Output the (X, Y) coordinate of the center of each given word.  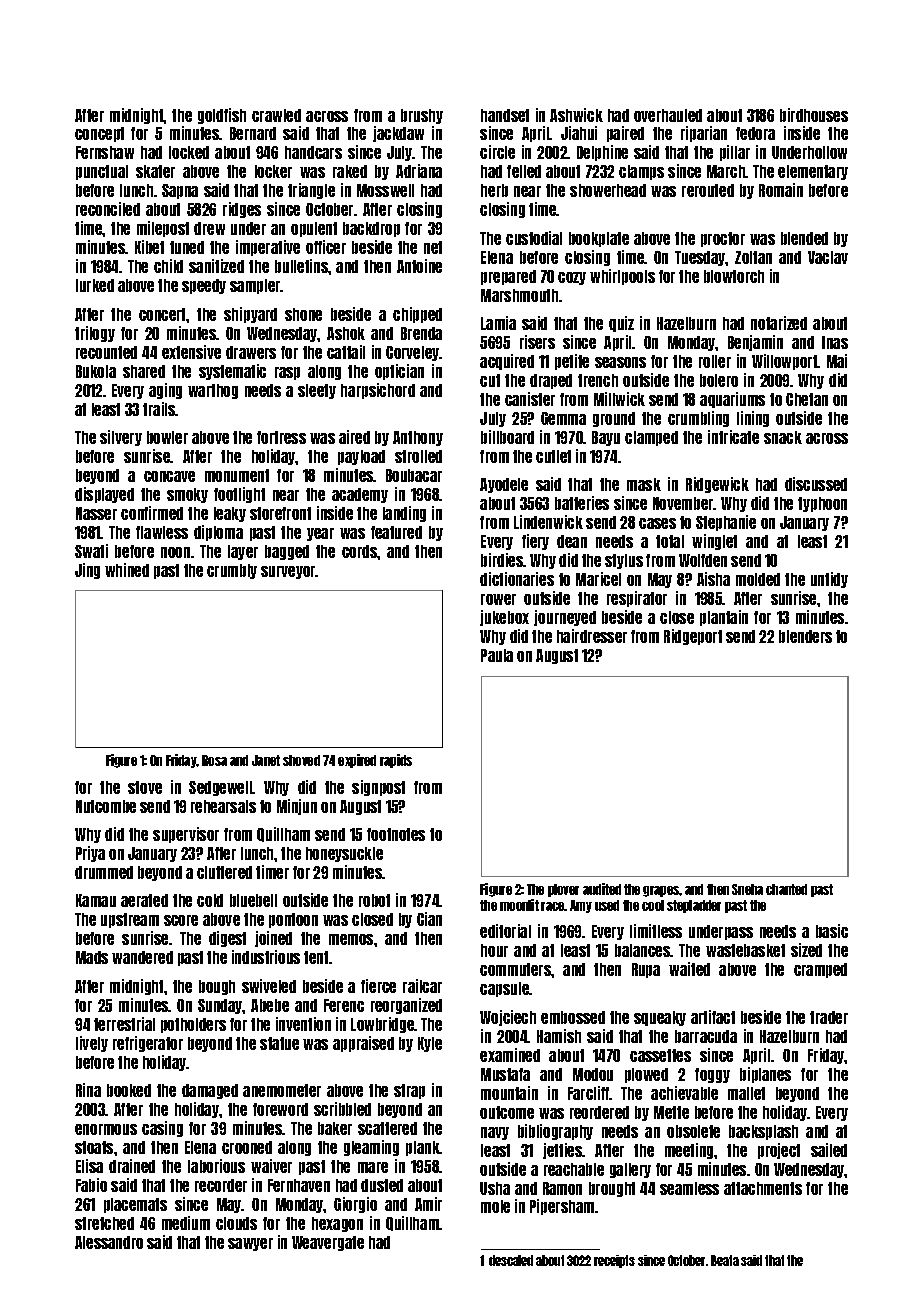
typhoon (822, 504)
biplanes (765, 1075)
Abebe (270, 1005)
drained (132, 1166)
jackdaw (398, 134)
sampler (255, 286)
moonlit (519, 905)
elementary (813, 172)
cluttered (224, 872)
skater (155, 171)
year (320, 534)
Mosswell (385, 190)
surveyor (288, 572)
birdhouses (814, 115)
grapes (661, 891)
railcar (422, 986)
